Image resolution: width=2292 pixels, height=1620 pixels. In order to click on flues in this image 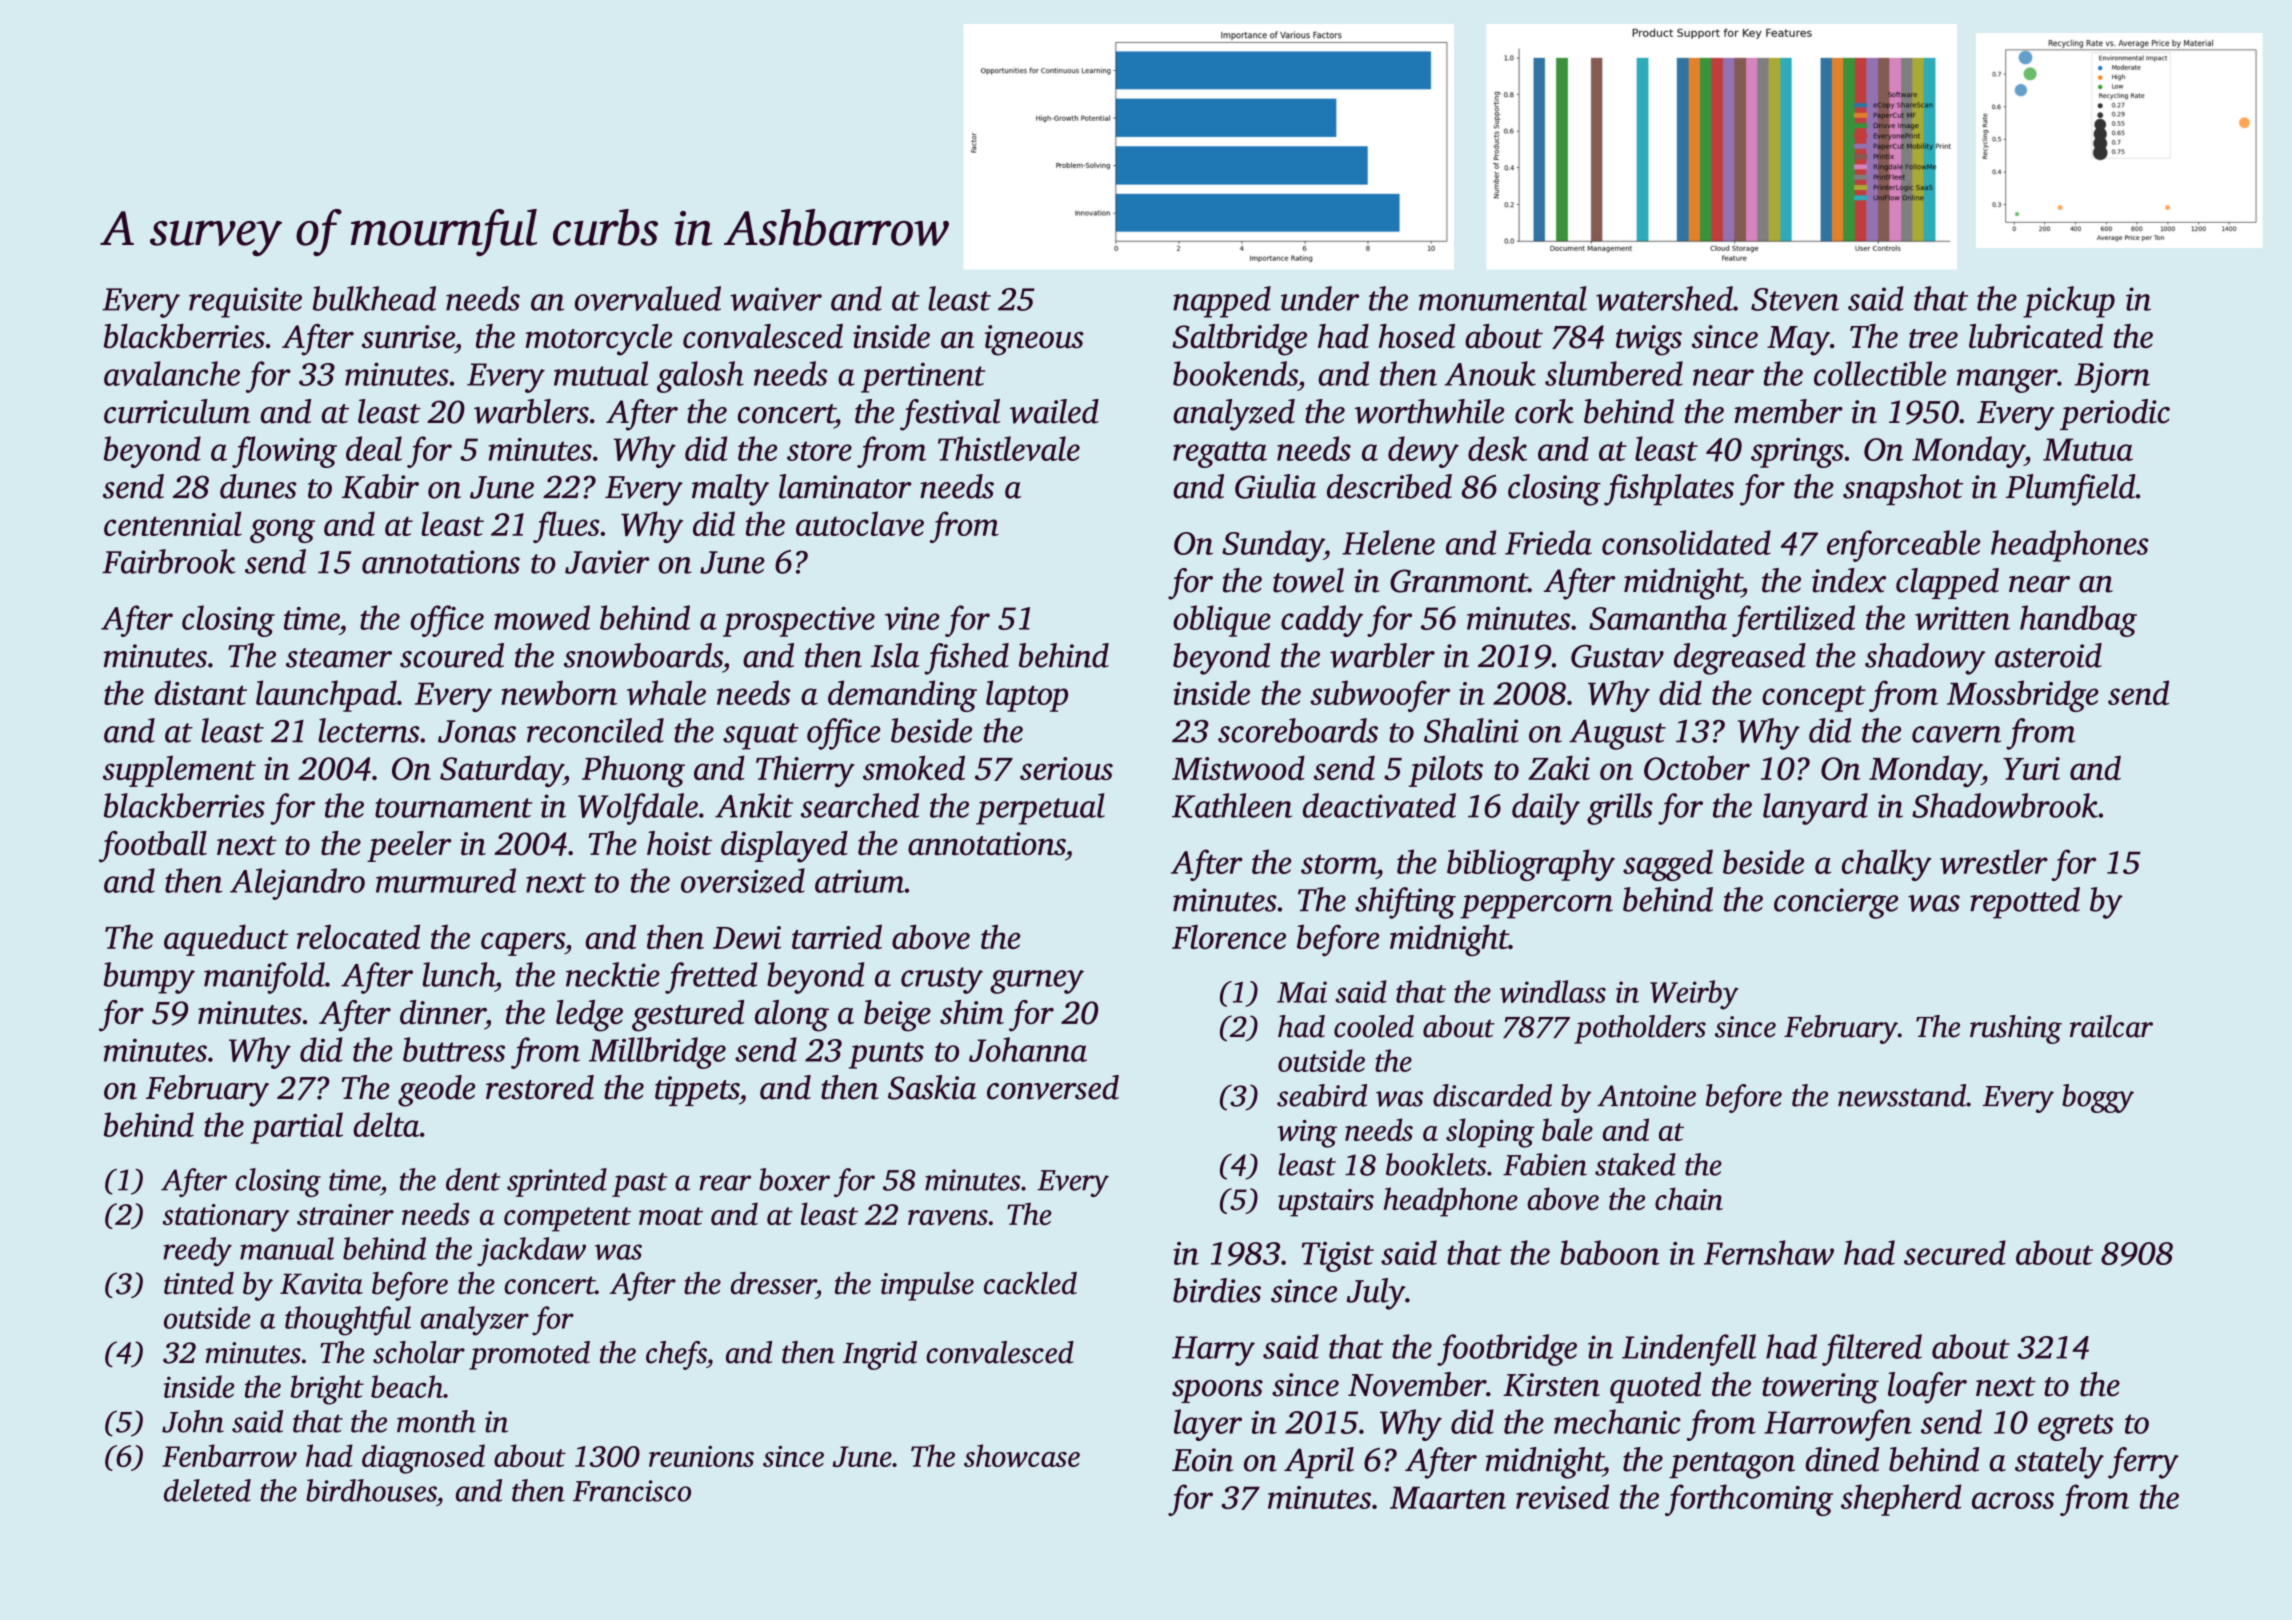, I will do `click(566, 527)`.
